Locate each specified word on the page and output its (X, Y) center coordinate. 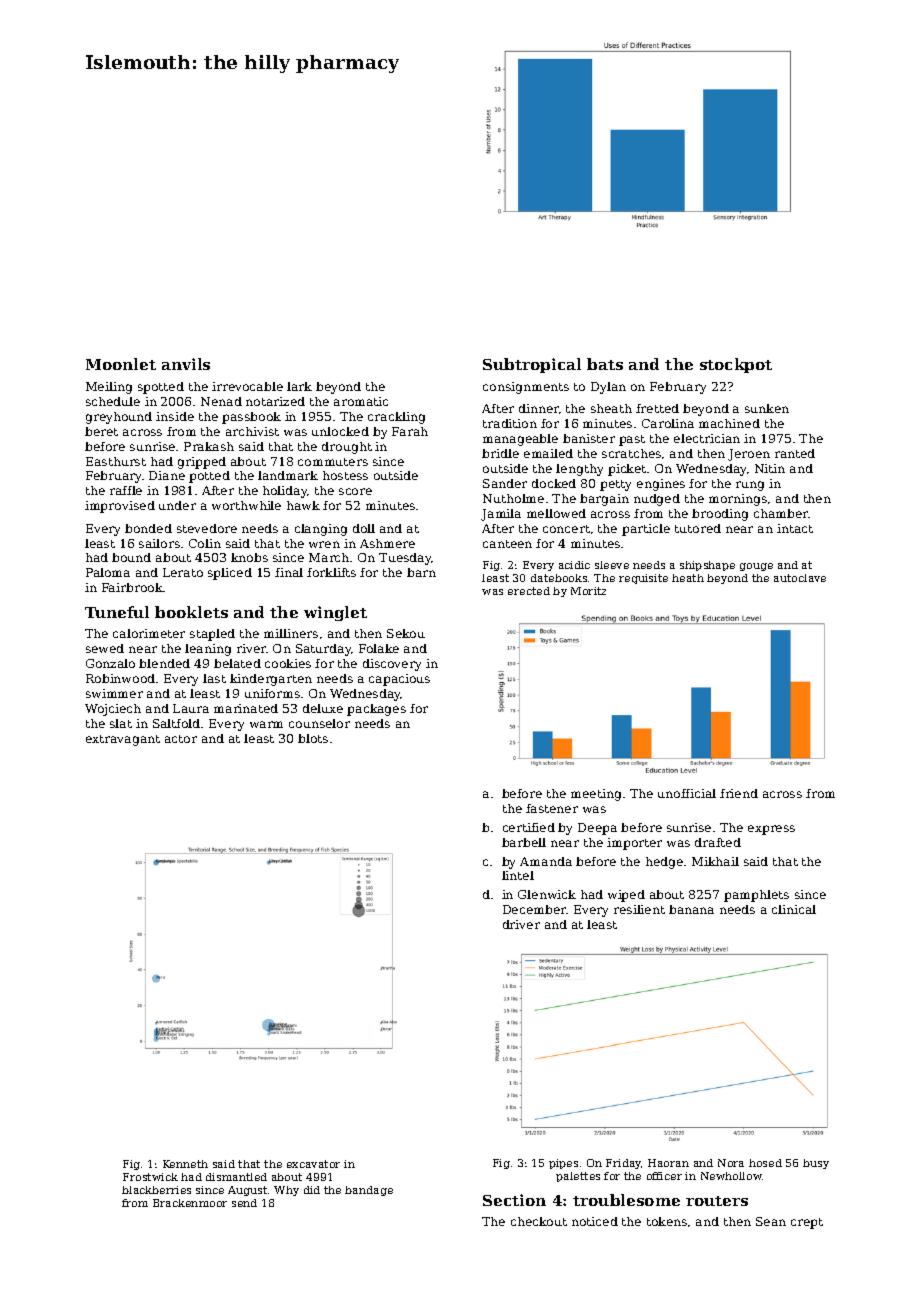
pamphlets (756, 896)
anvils (186, 364)
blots (313, 738)
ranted (795, 453)
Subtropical (532, 365)
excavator (313, 1164)
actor (181, 739)
